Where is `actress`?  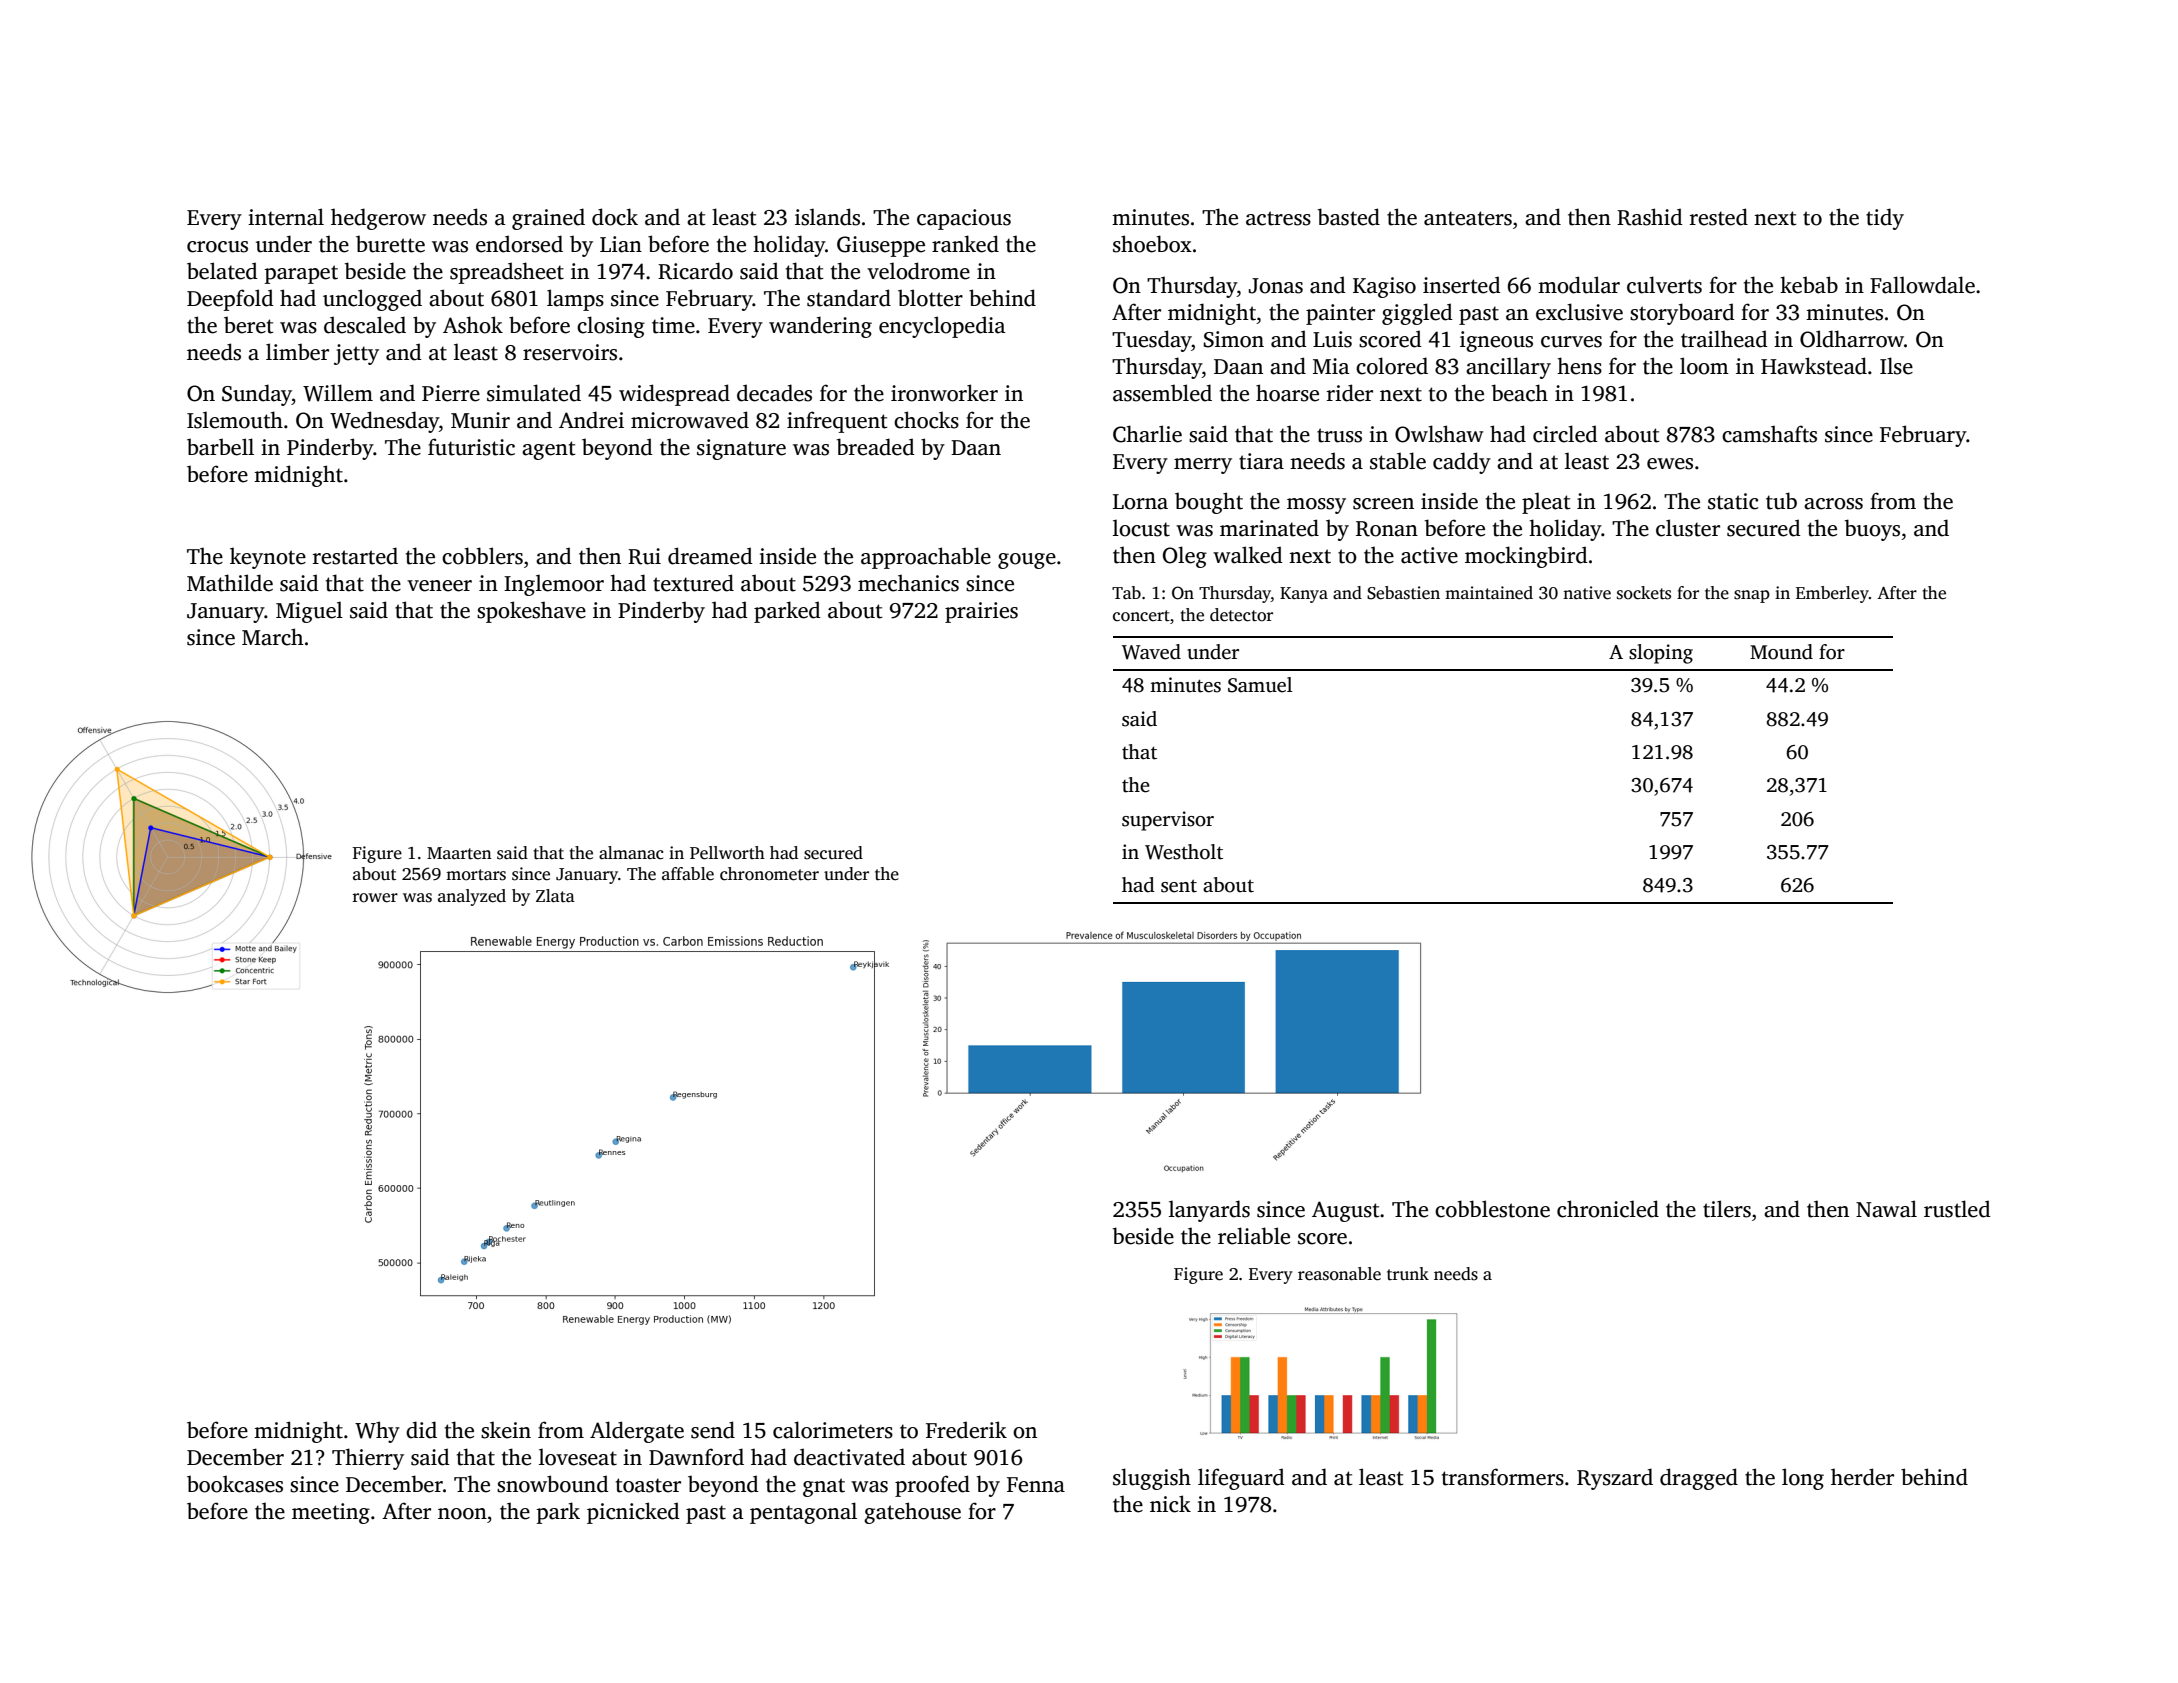 actress is located at coordinates (1278, 218).
